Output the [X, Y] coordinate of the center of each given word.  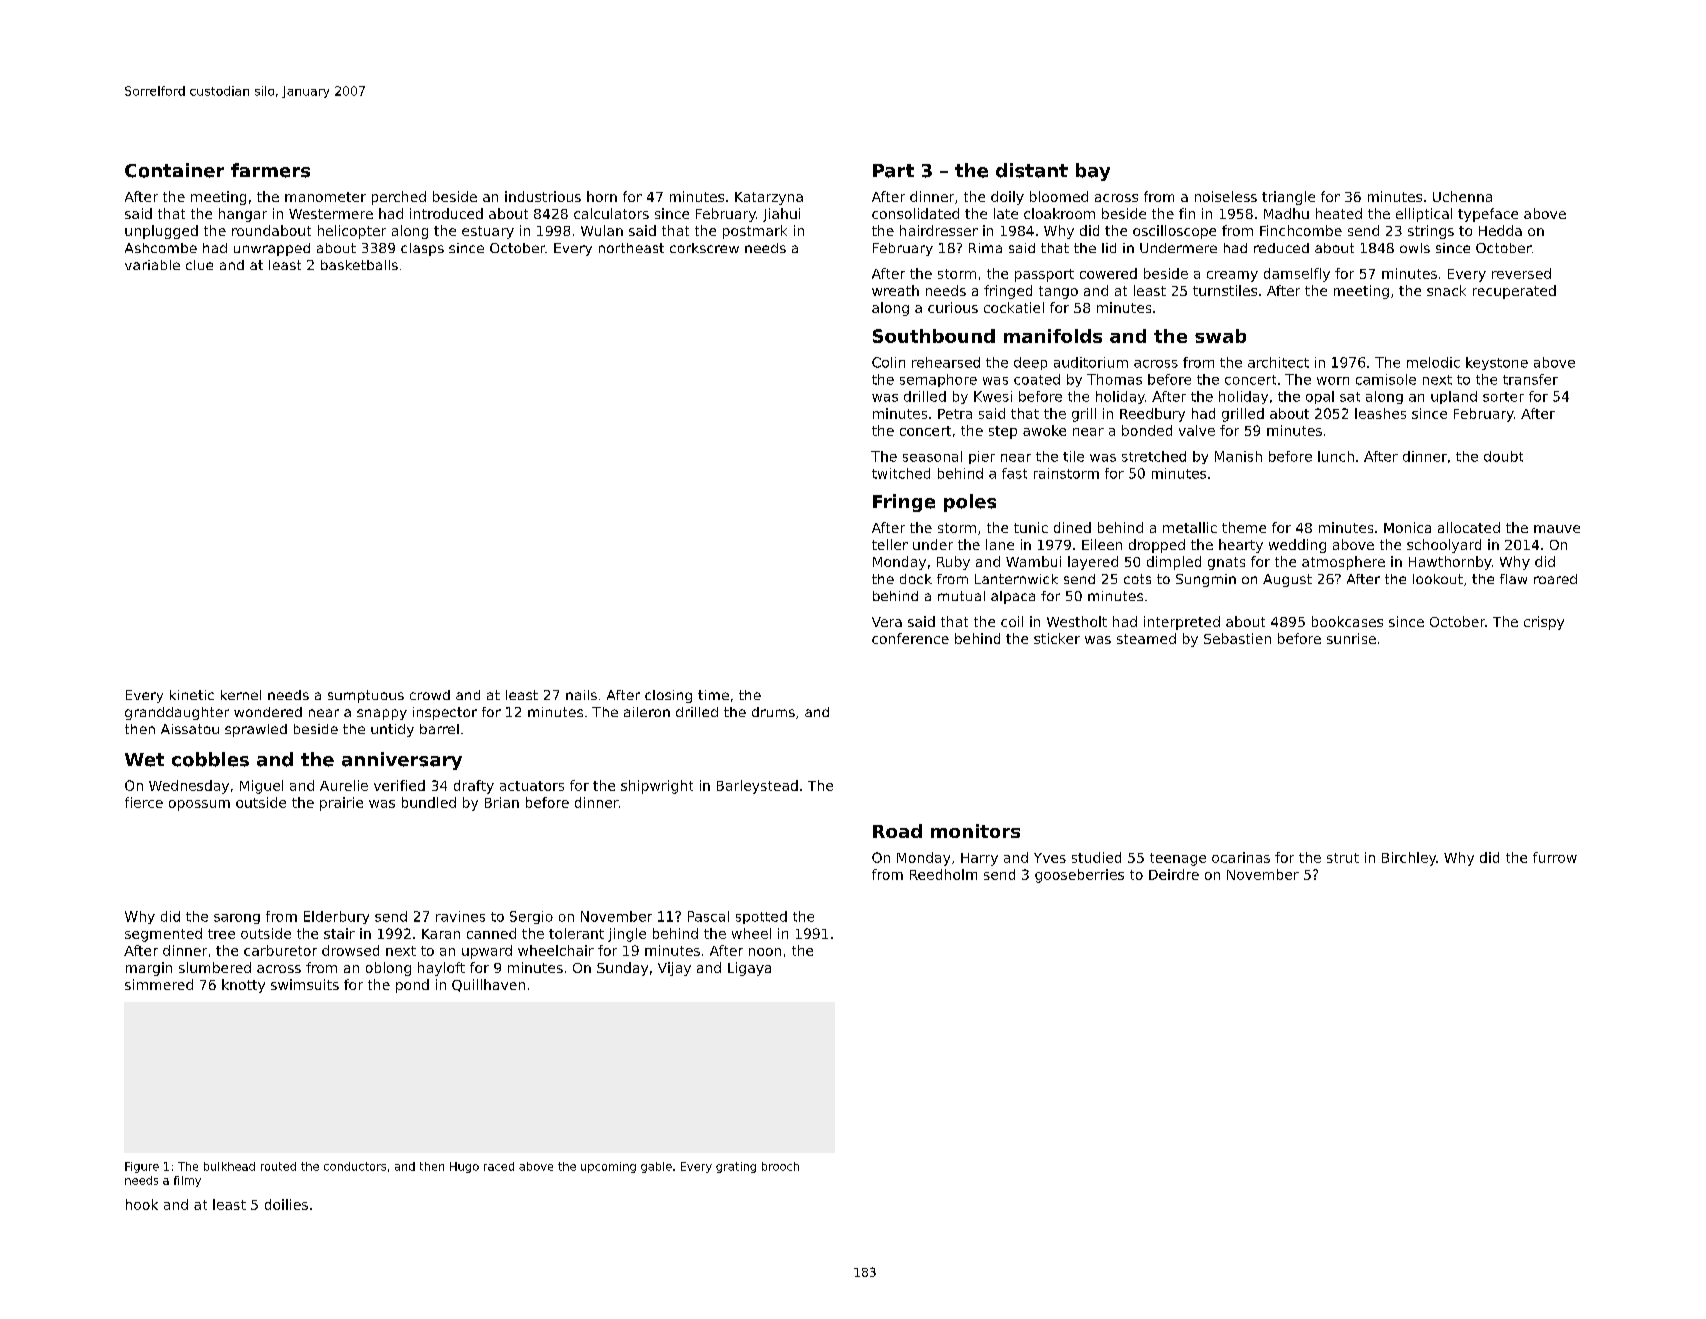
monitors [975, 831]
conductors [355, 1166]
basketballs [359, 265]
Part [893, 171]
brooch [780, 1166]
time [713, 695]
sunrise [1351, 638]
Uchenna [1462, 196]
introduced [446, 213]
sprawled [256, 730]
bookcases [1347, 621]
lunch [1336, 456]
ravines [460, 916]
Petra [955, 414]
